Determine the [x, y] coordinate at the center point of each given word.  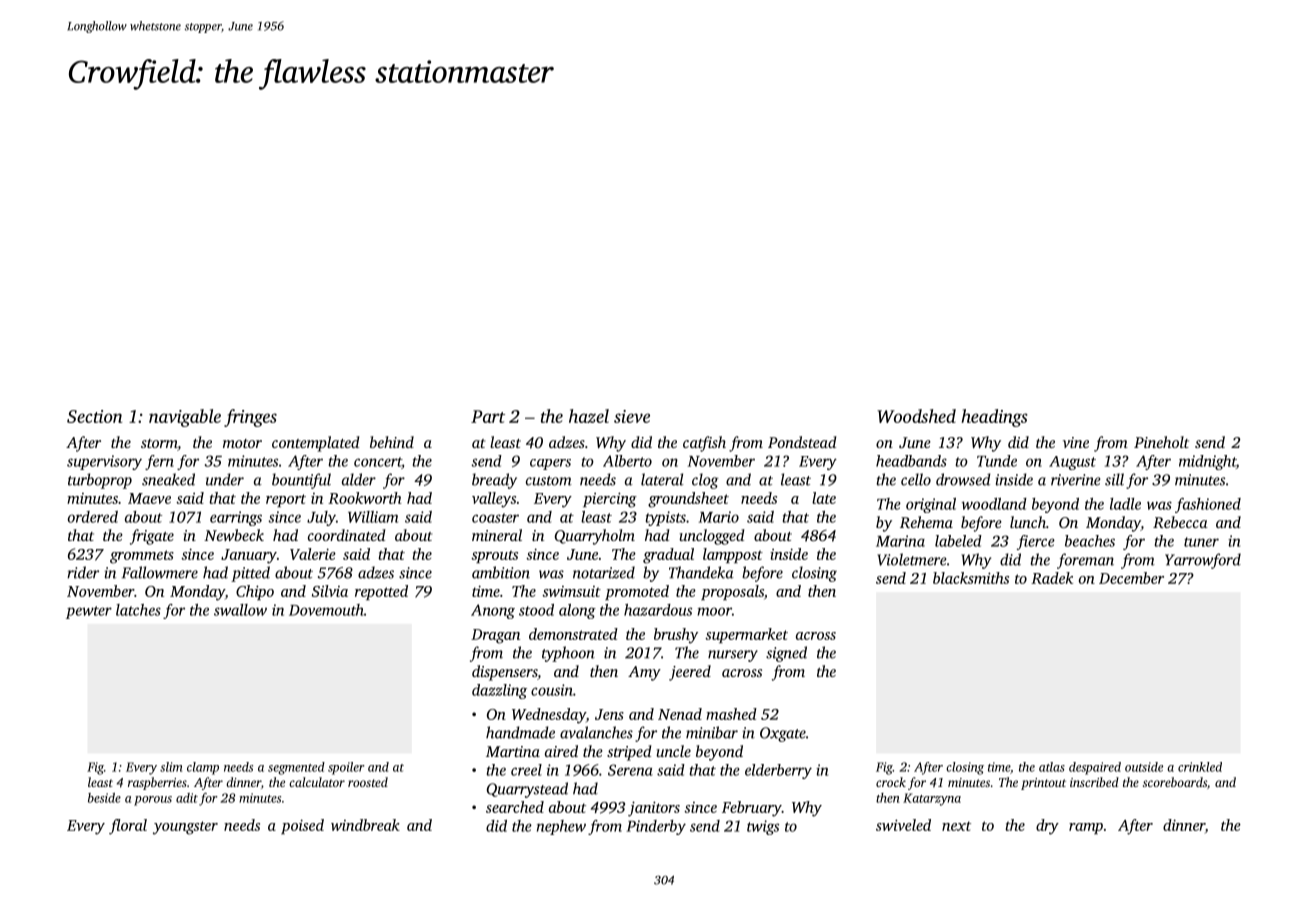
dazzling [499, 691]
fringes [250, 418]
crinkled [1200, 767]
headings [994, 418]
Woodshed [916, 416]
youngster [185, 828]
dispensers [504, 673]
